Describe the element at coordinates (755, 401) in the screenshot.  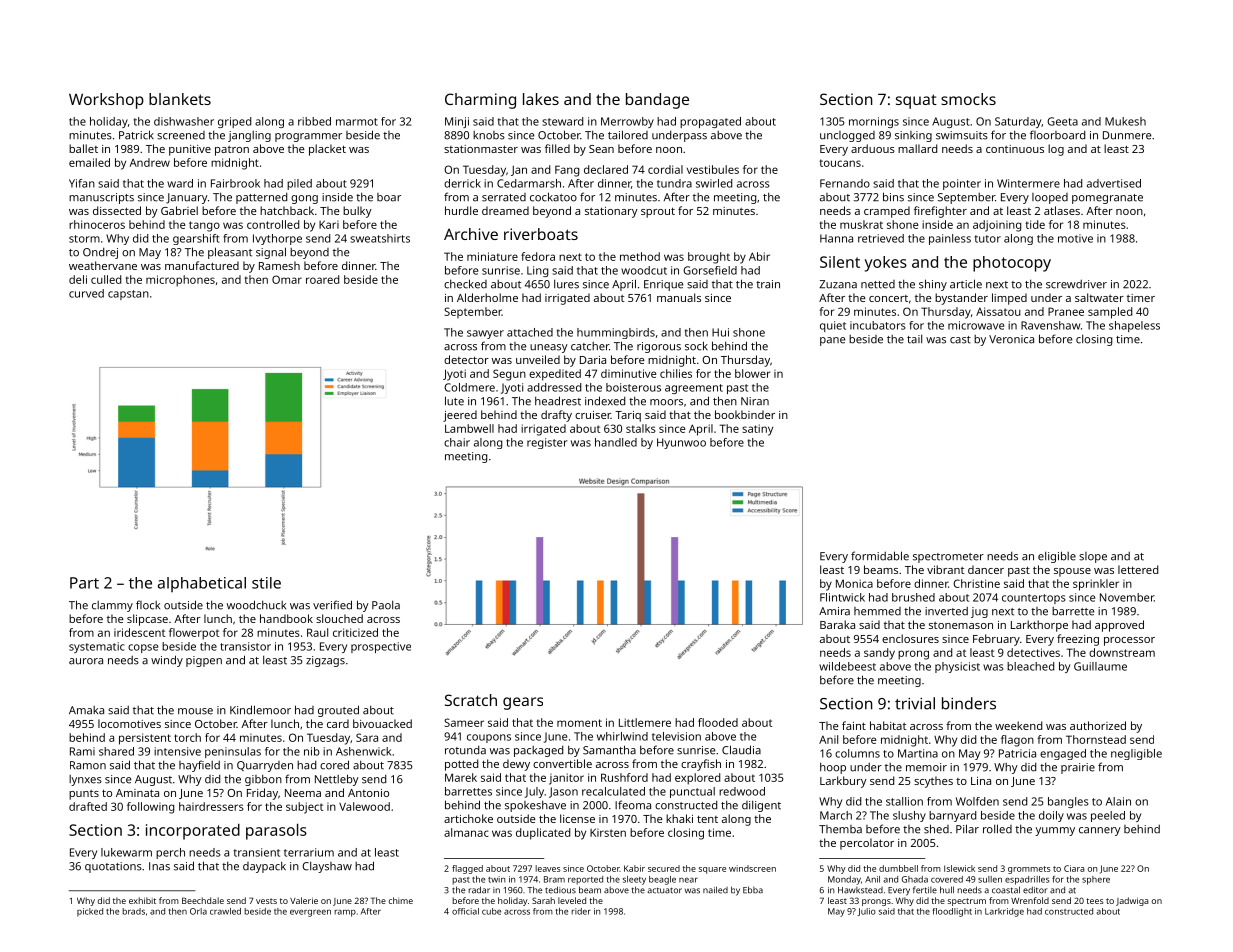
I see `Niran` at that location.
